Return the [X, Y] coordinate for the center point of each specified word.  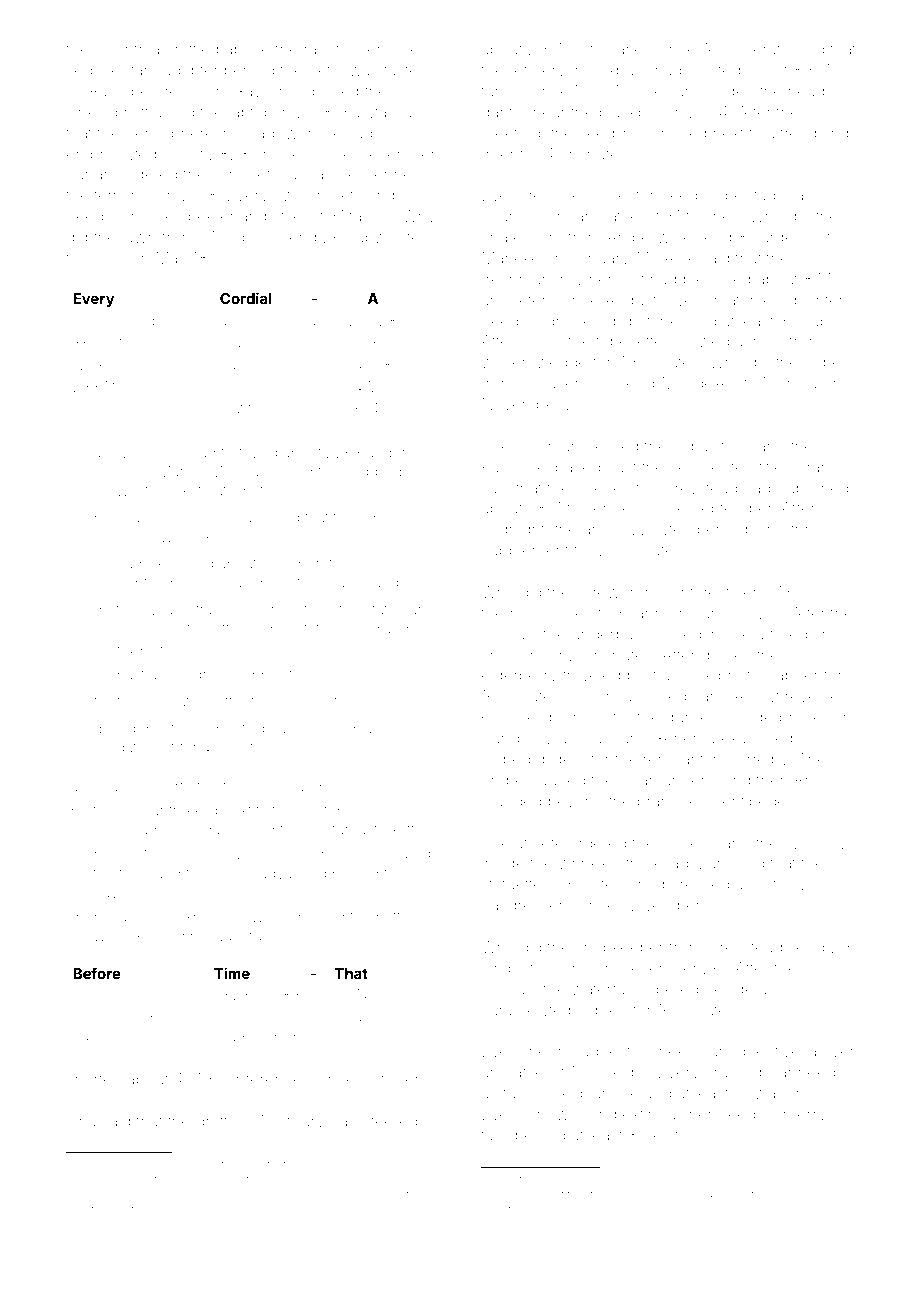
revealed [817, 696]
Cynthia [132, 50]
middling [373, 473]
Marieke [511, 258]
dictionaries [609, 49]
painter [819, 301]
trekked [193, 810]
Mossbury [238, 239]
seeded [181, 1195]
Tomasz [242, 517]
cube [823, 362]
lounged [511, 803]
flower [358, 48]
